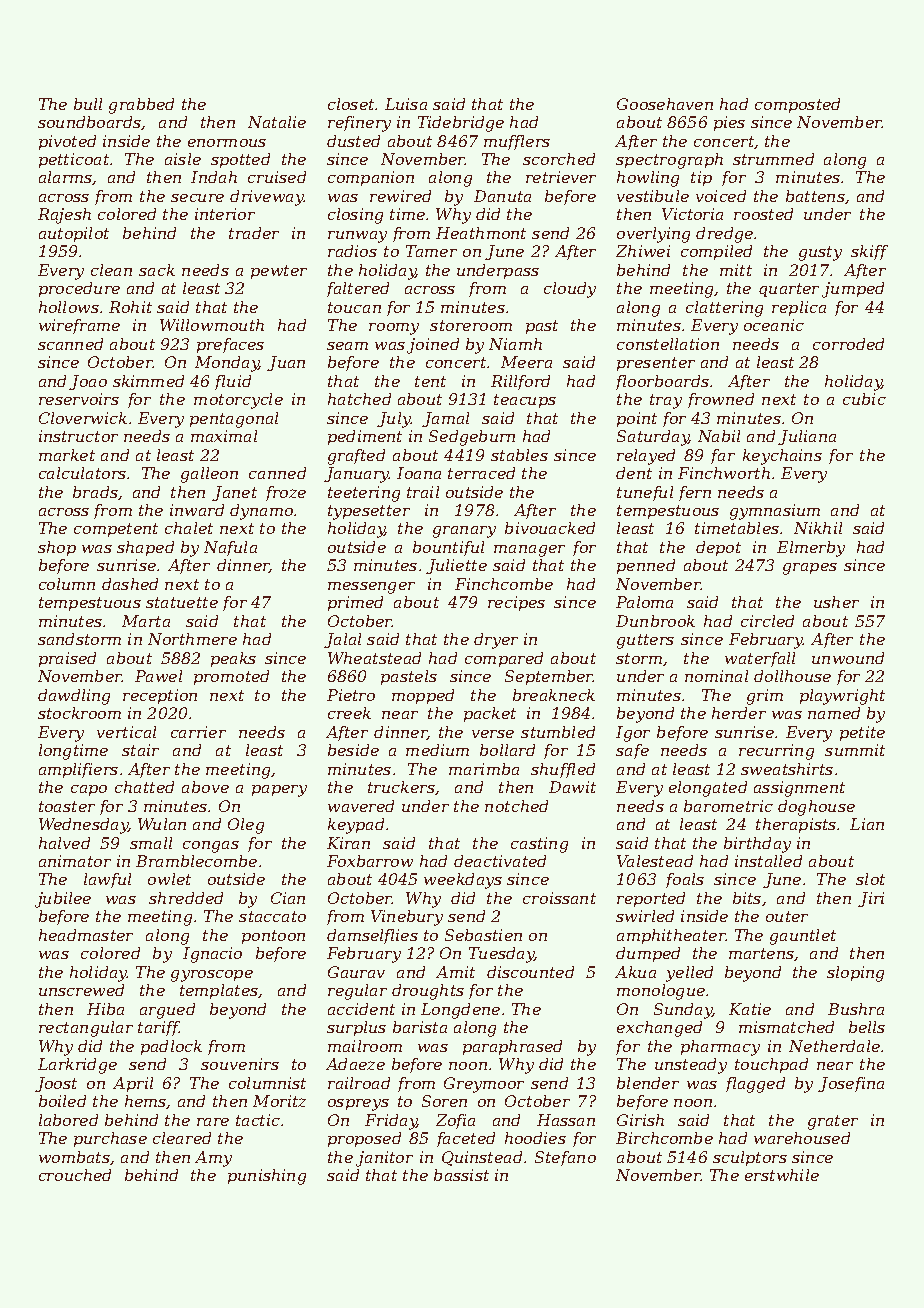  Describe the element at coordinates (461, 1175) in the screenshot. I see `bassist` at that location.
